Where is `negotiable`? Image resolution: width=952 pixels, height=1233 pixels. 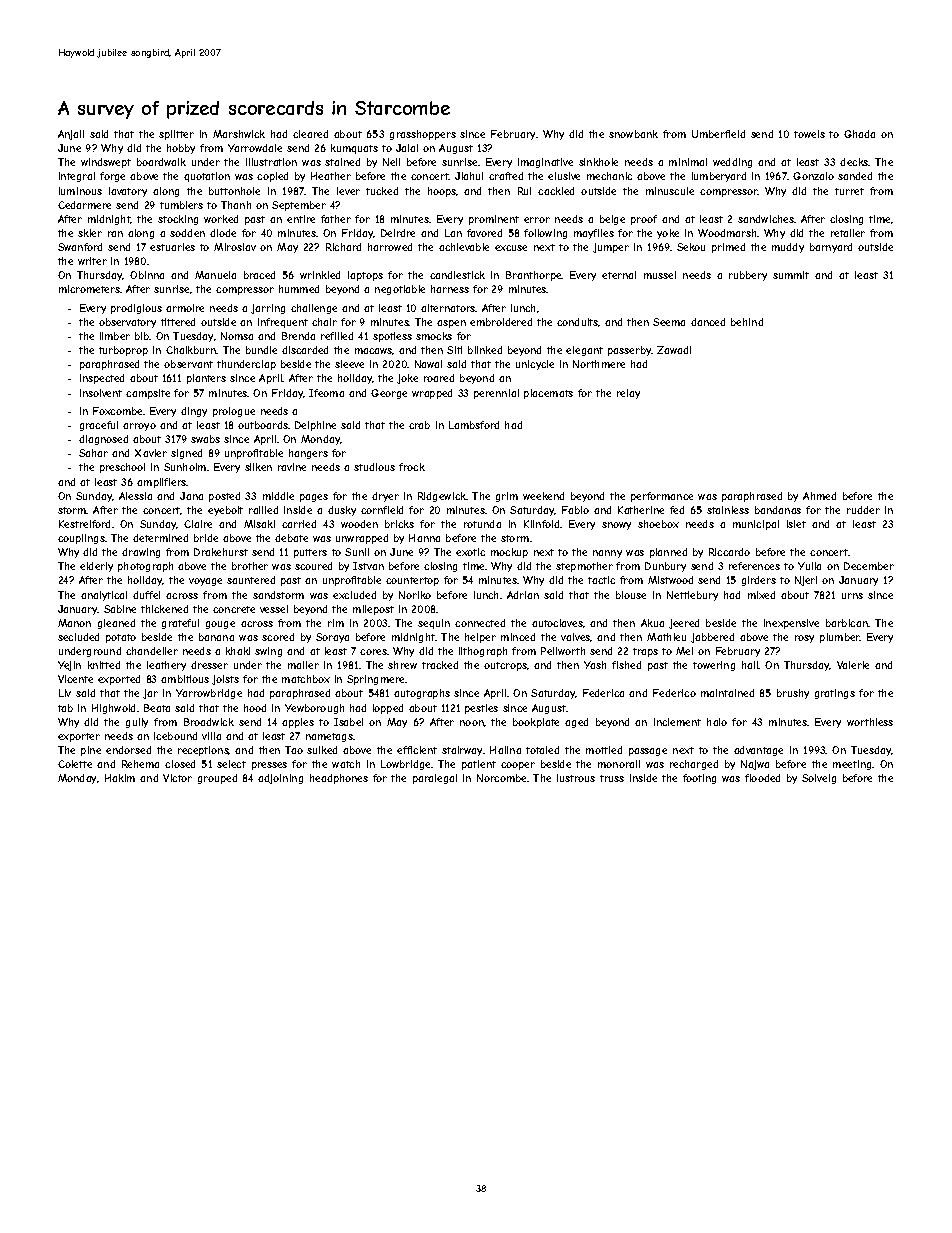 negotiable is located at coordinates (400, 290).
